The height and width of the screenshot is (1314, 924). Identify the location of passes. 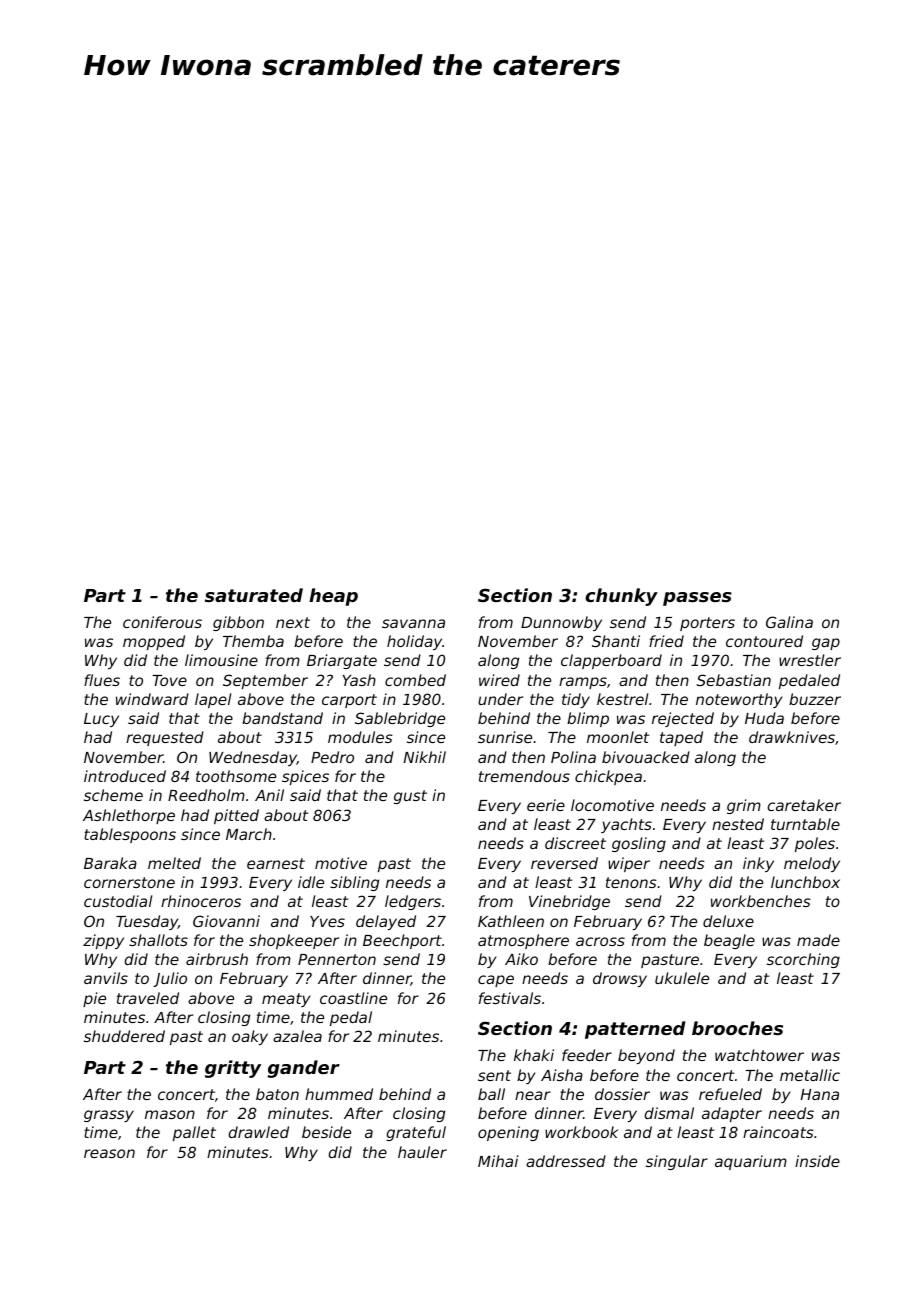
(697, 599).
